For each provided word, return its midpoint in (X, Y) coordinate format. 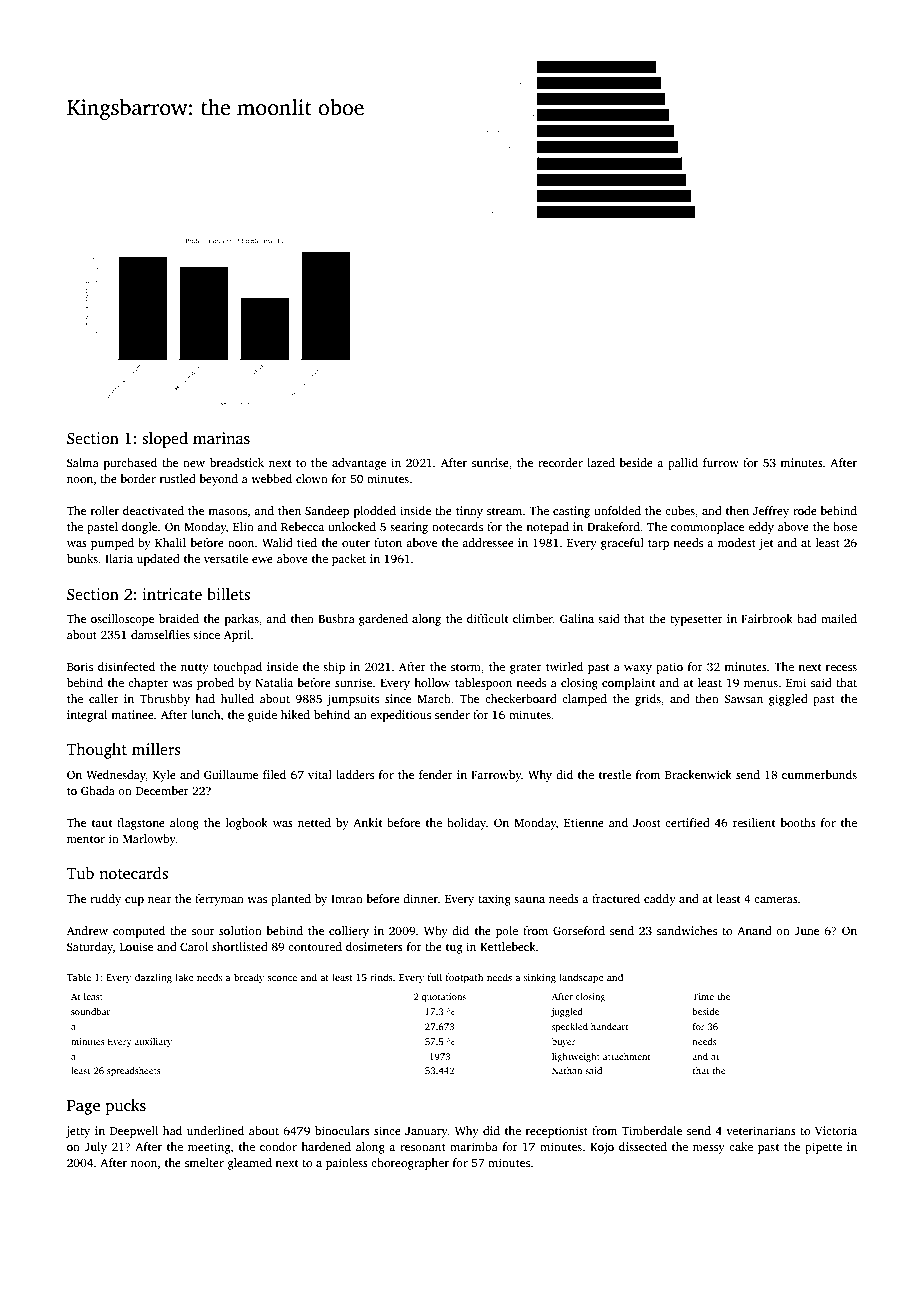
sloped (165, 440)
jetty (78, 1132)
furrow (721, 462)
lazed (601, 462)
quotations (443, 997)
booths (798, 822)
